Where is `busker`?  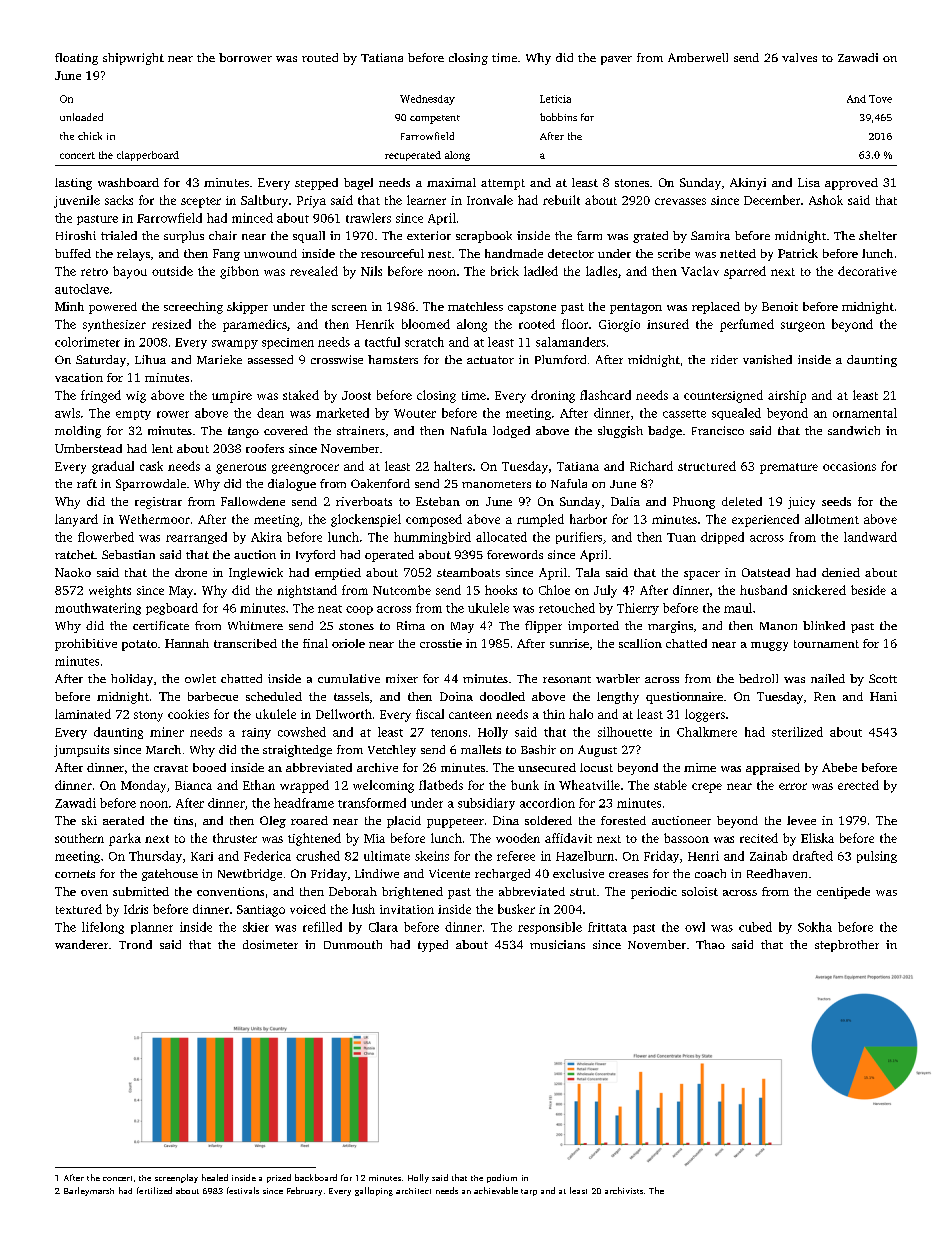 busker is located at coordinates (516, 909).
